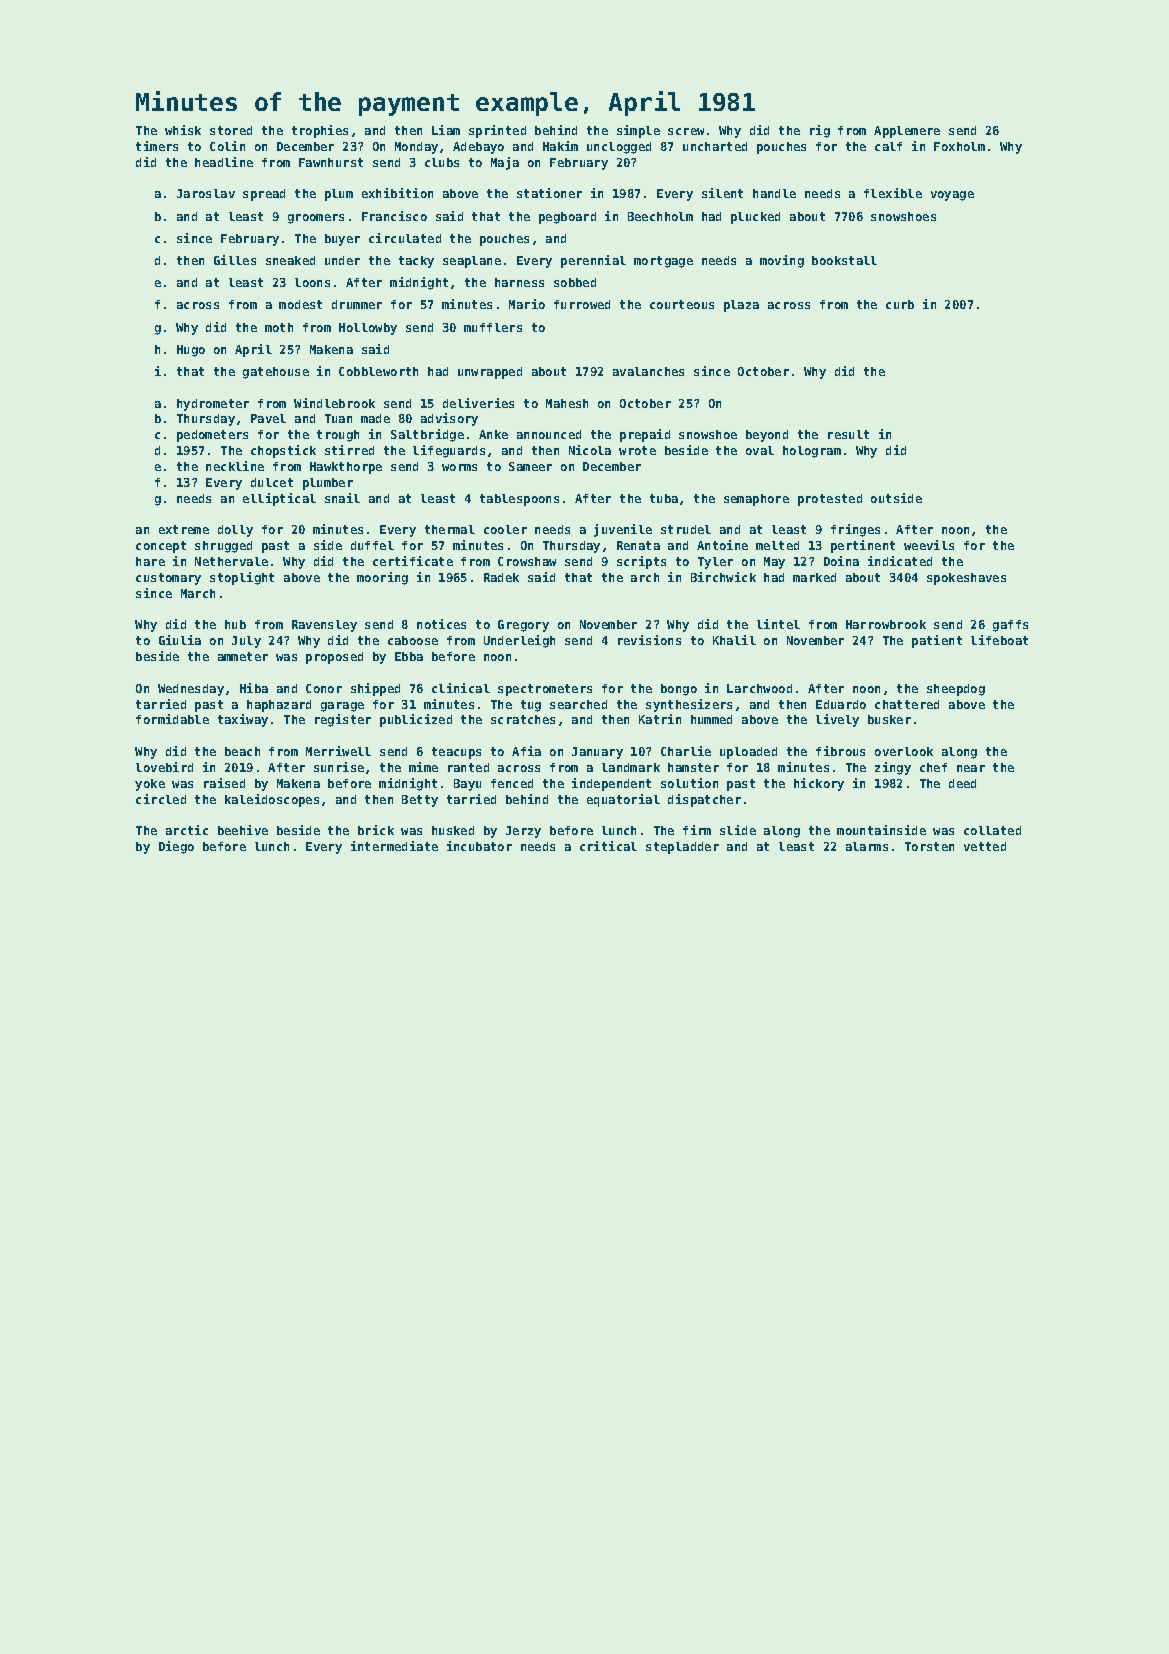  I want to click on whisk, so click(183, 130).
